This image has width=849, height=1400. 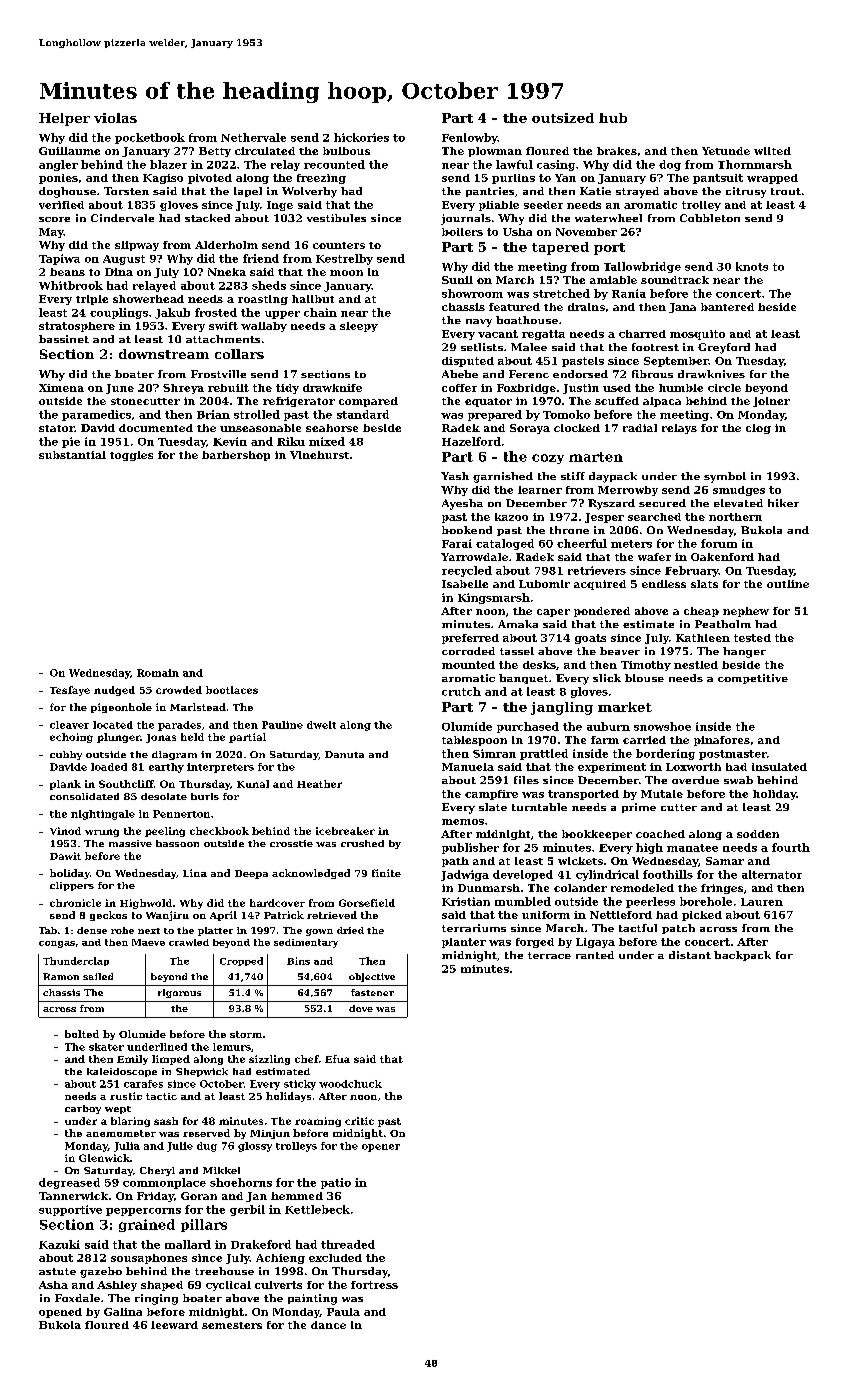 I want to click on backpack, so click(x=742, y=956).
